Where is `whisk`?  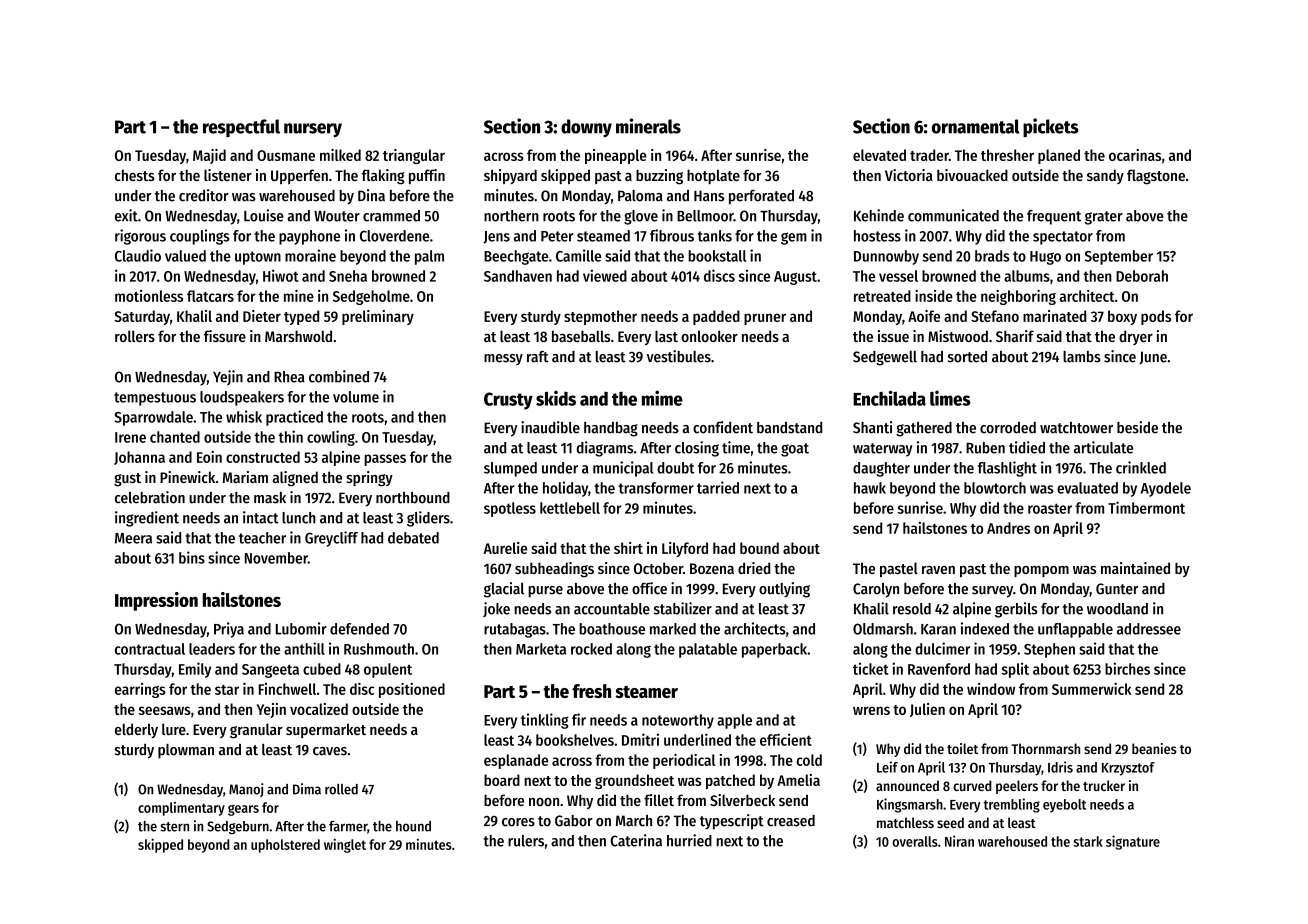 whisk is located at coordinates (244, 416).
